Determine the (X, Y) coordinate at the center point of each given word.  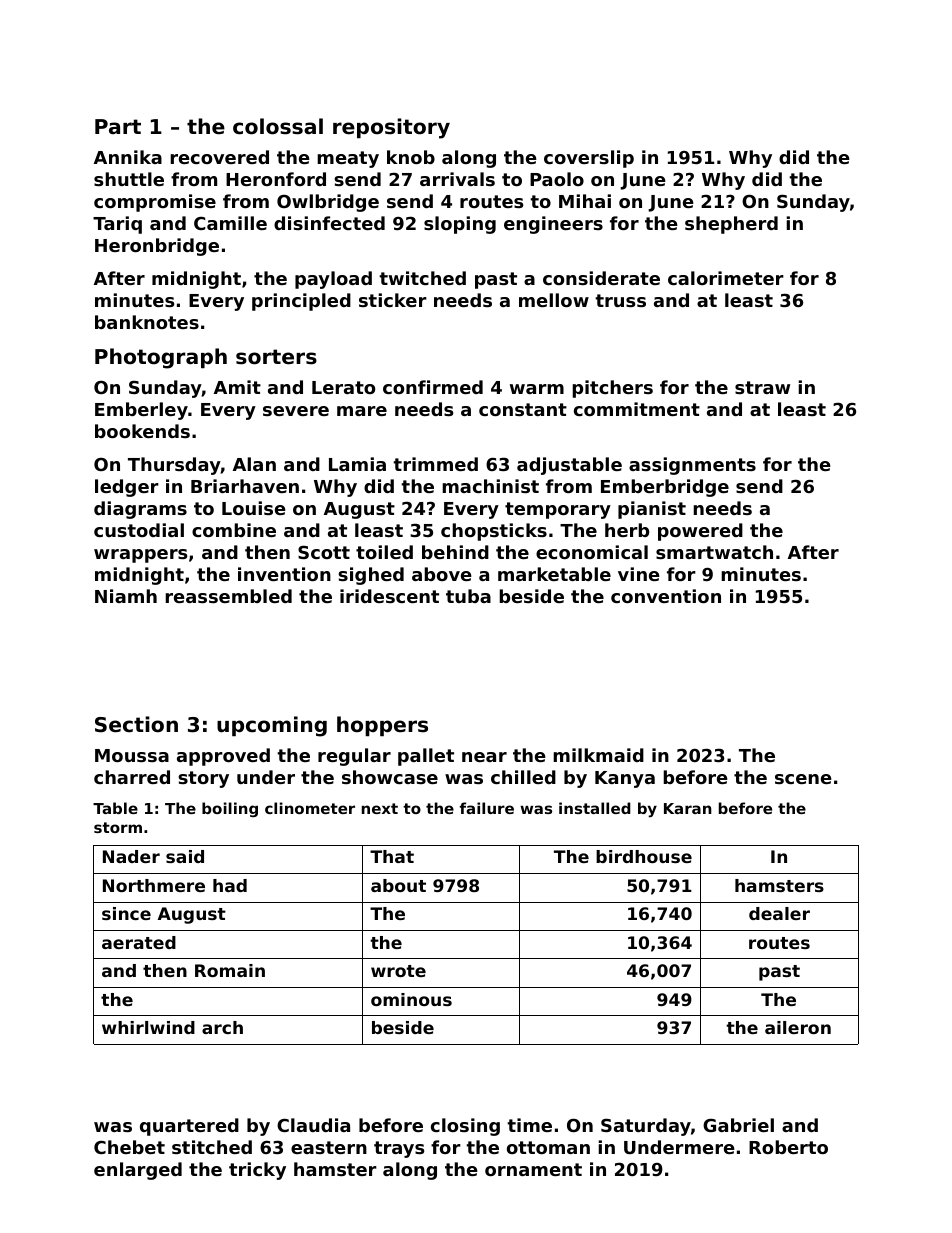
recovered (219, 157)
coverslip (589, 159)
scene (803, 779)
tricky (257, 1171)
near (484, 757)
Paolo (557, 179)
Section (136, 724)
